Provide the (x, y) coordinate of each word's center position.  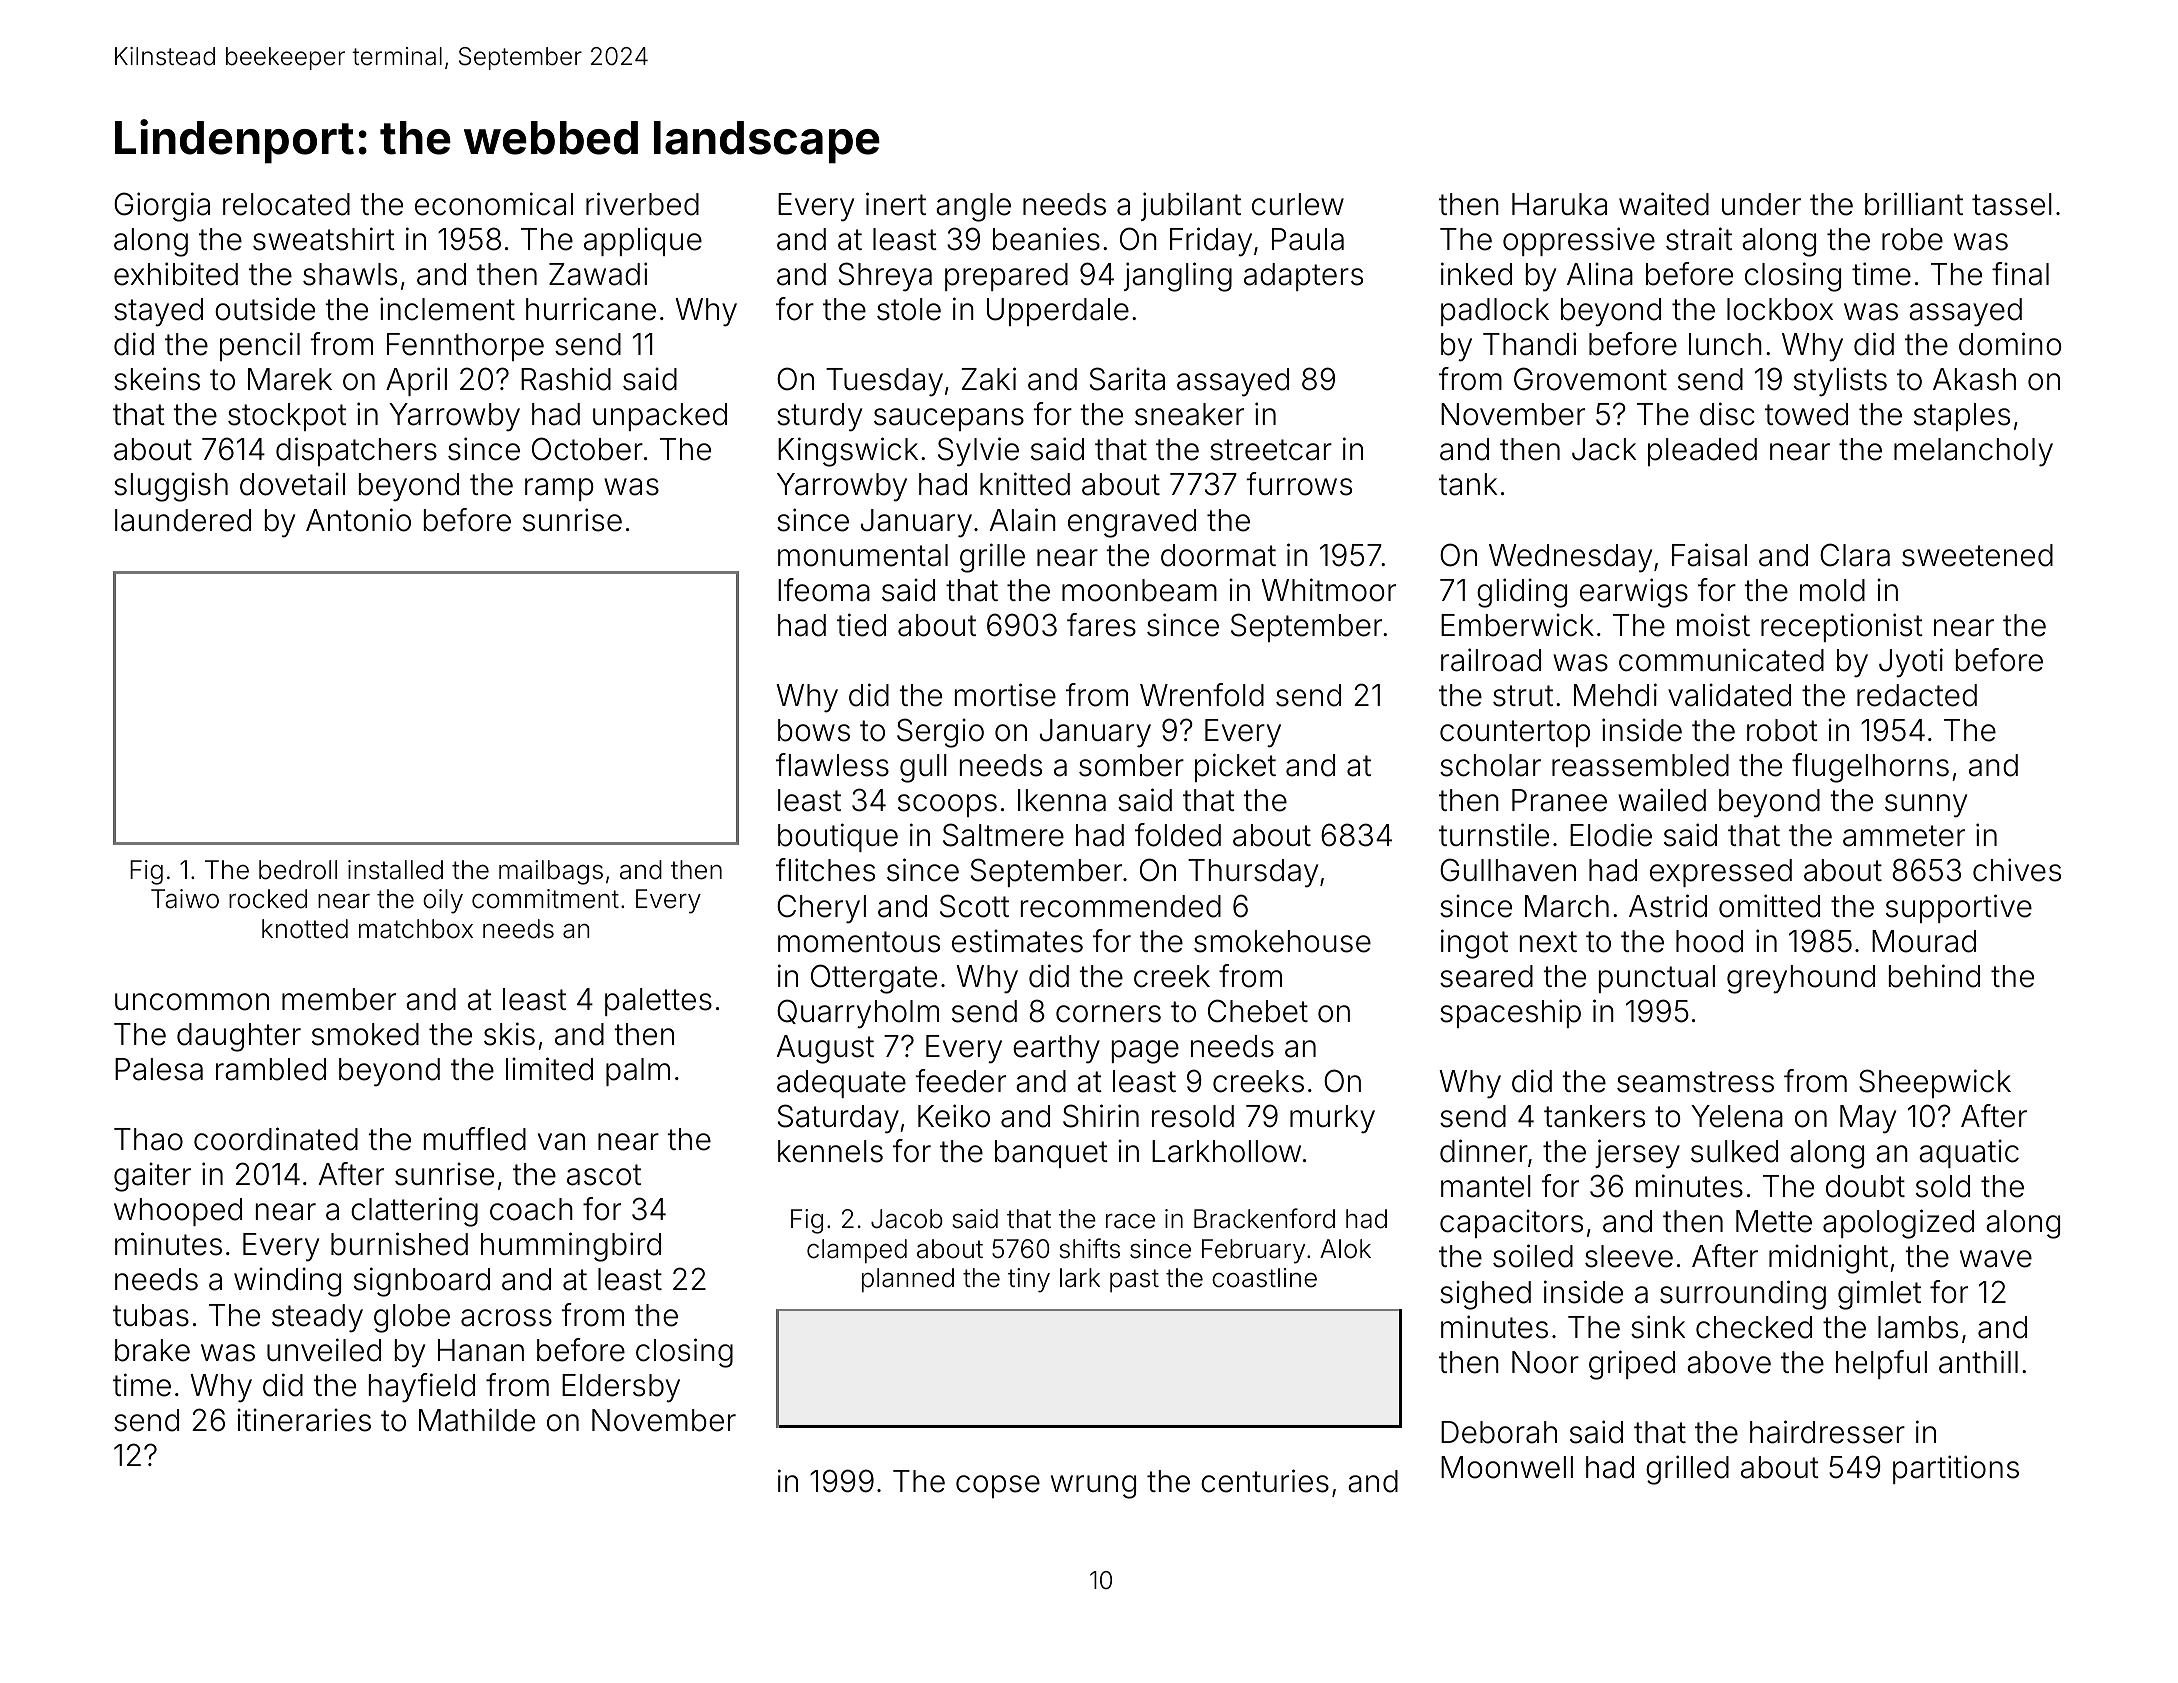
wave (1996, 1259)
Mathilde (477, 1420)
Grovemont (1590, 379)
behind (1934, 976)
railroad (1491, 660)
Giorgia (162, 207)
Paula (1308, 239)
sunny (1926, 806)
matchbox (416, 929)
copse (998, 1486)
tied (861, 625)
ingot (1474, 944)
